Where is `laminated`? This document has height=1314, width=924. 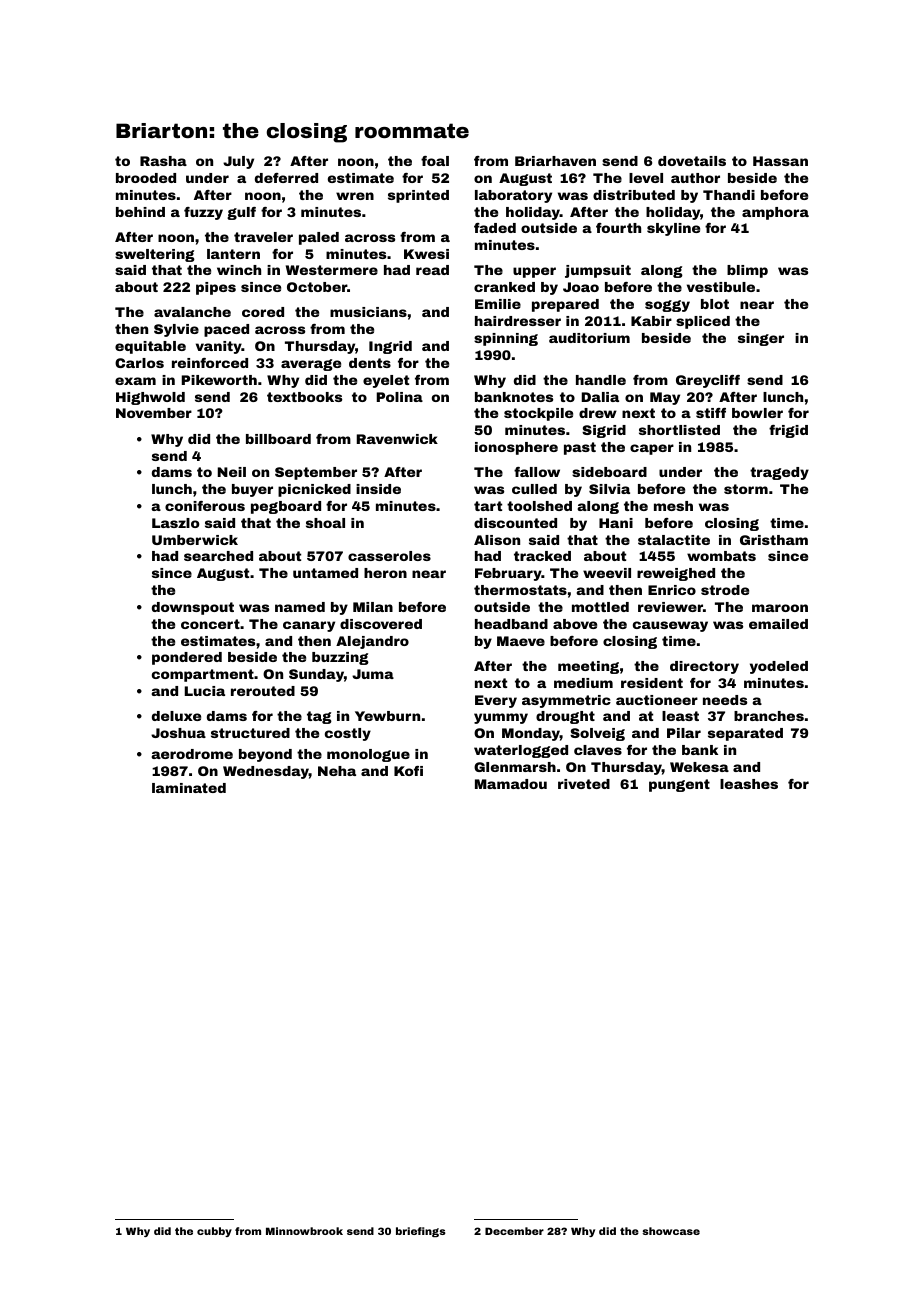 laminated is located at coordinates (189, 788).
